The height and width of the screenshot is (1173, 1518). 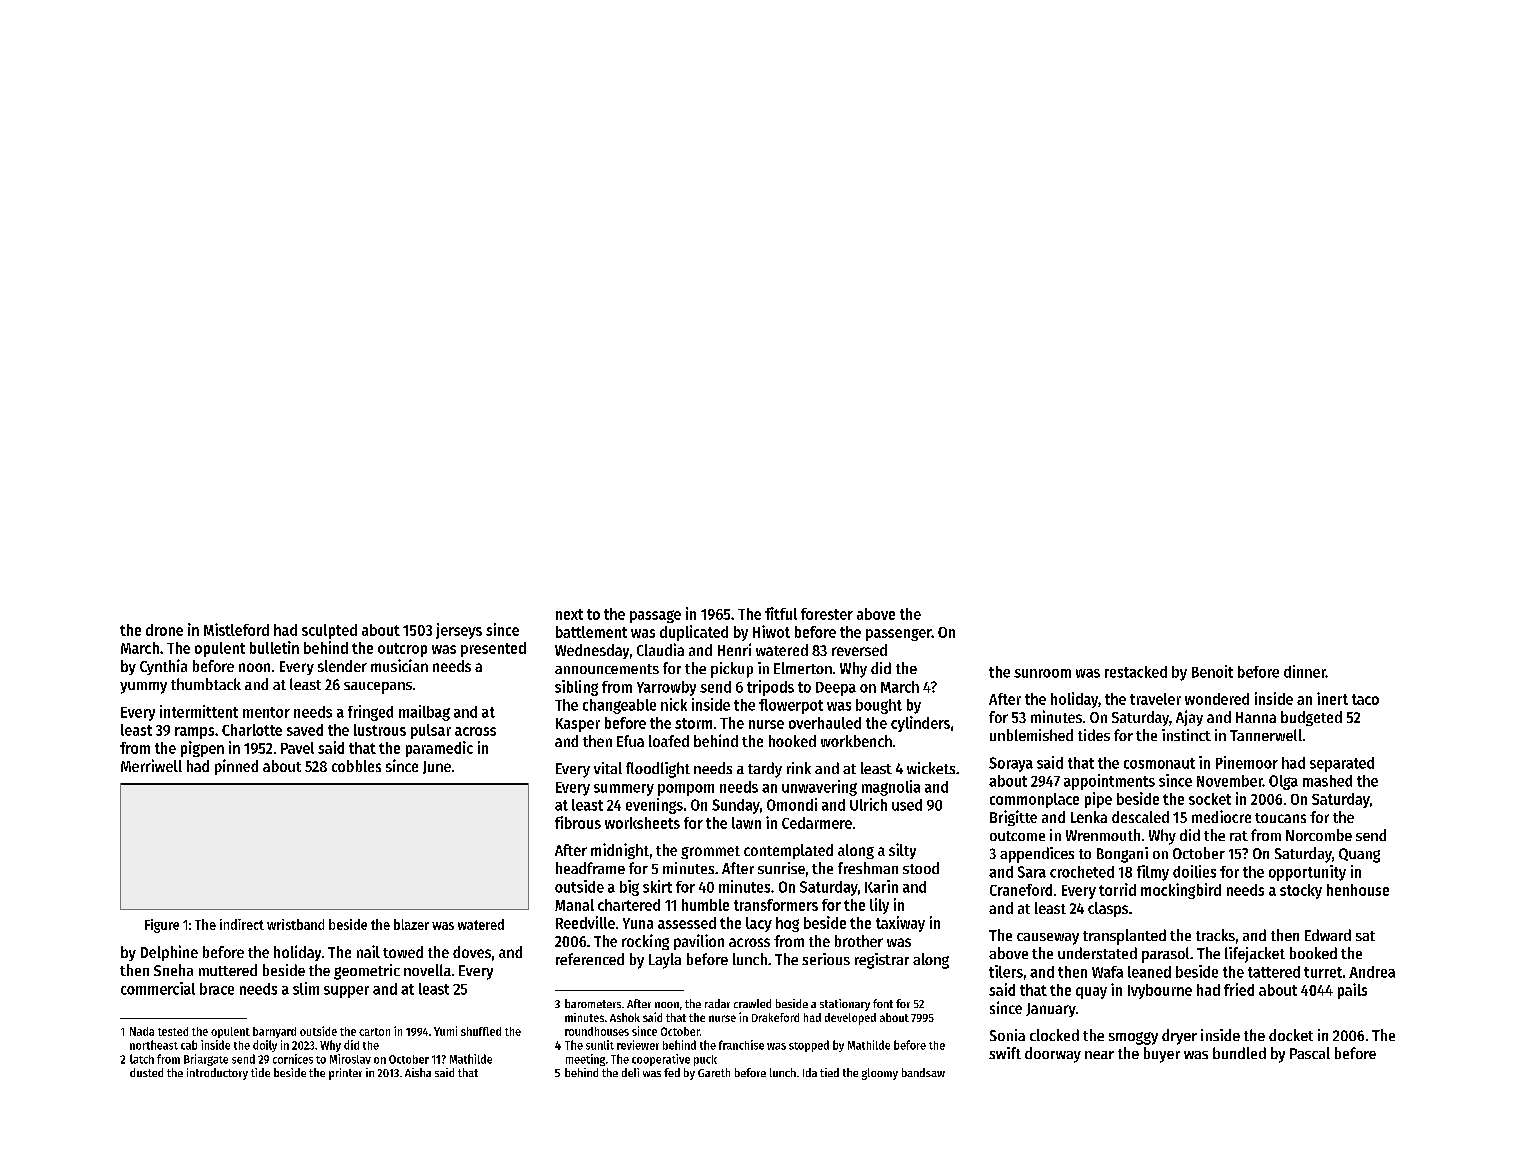 What do you see at coordinates (923, 1072) in the screenshot?
I see `bandsaw` at bounding box center [923, 1072].
